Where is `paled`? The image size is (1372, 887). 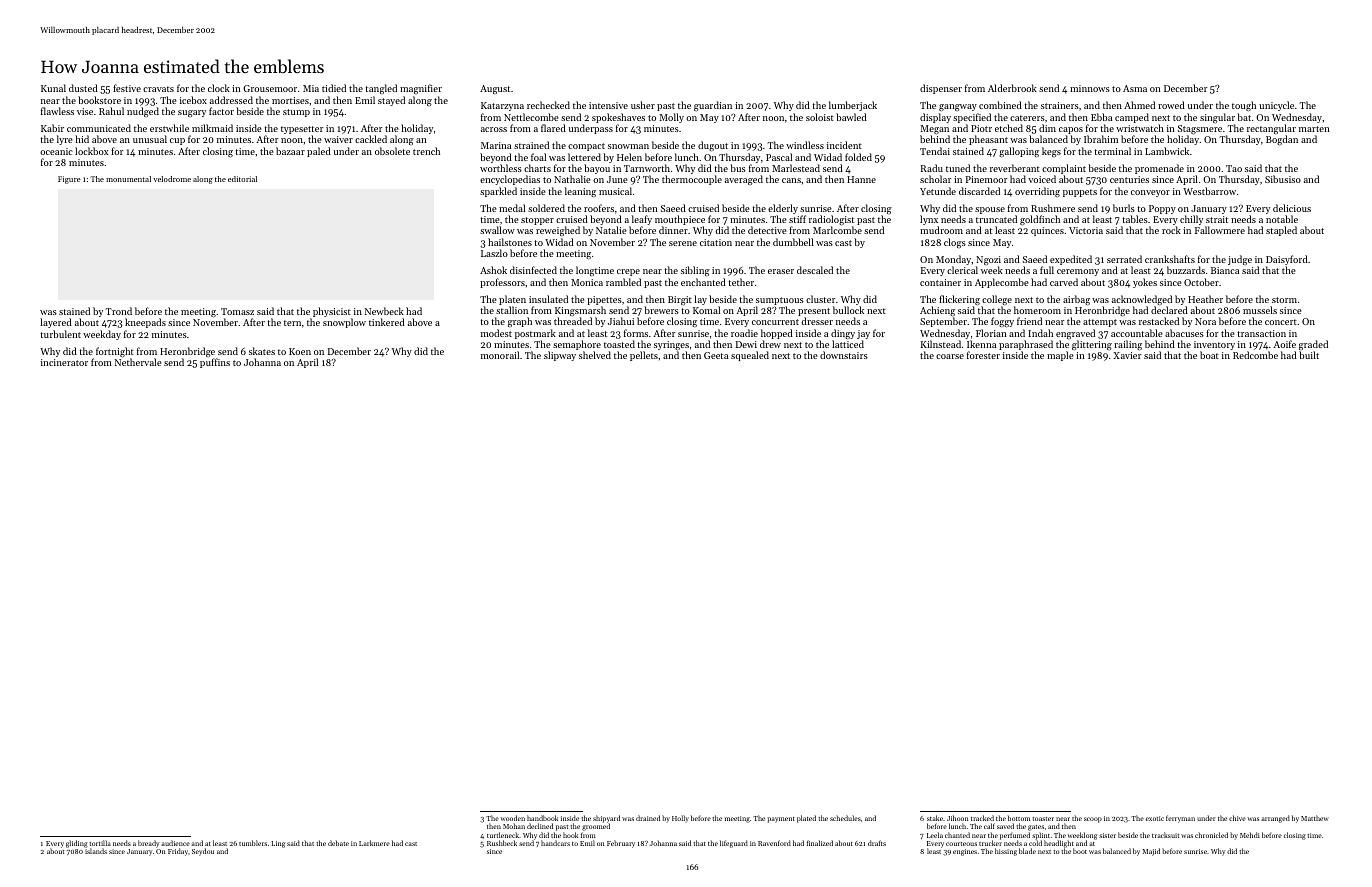
paled is located at coordinates (319, 152).
